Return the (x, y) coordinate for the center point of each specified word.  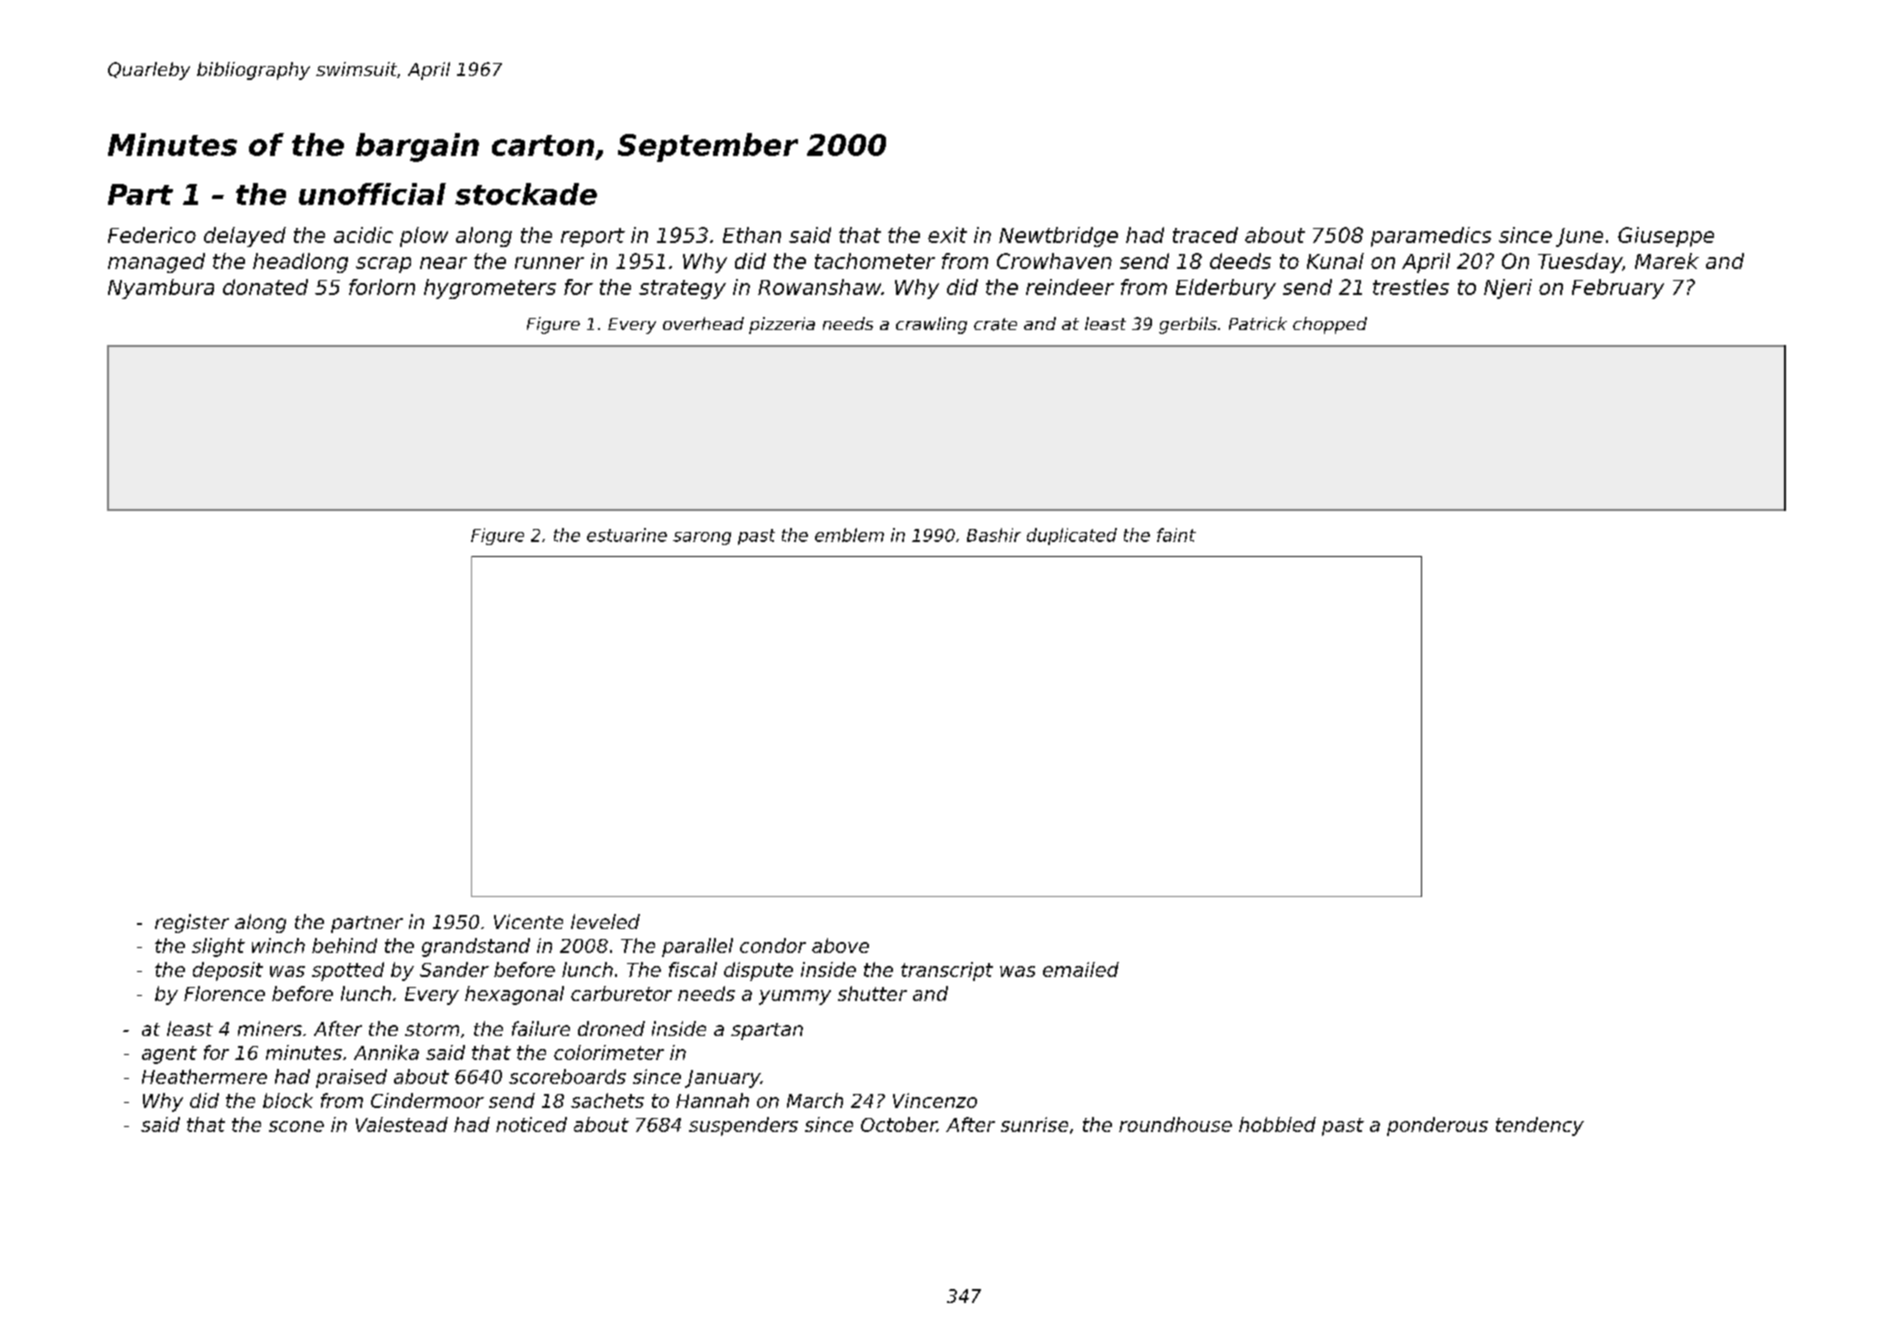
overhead (703, 323)
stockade (526, 194)
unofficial (372, 194)
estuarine (627, 535)
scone (296, 1126)
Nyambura (161, 289)
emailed (1081, 969)
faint (1176, 535)
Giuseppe (1666, 237)
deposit (228, 971)
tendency (1540, 1126)
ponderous (1437, 1126)
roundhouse (1175, 1124)
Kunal (1335, 261)
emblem (849, 535)
